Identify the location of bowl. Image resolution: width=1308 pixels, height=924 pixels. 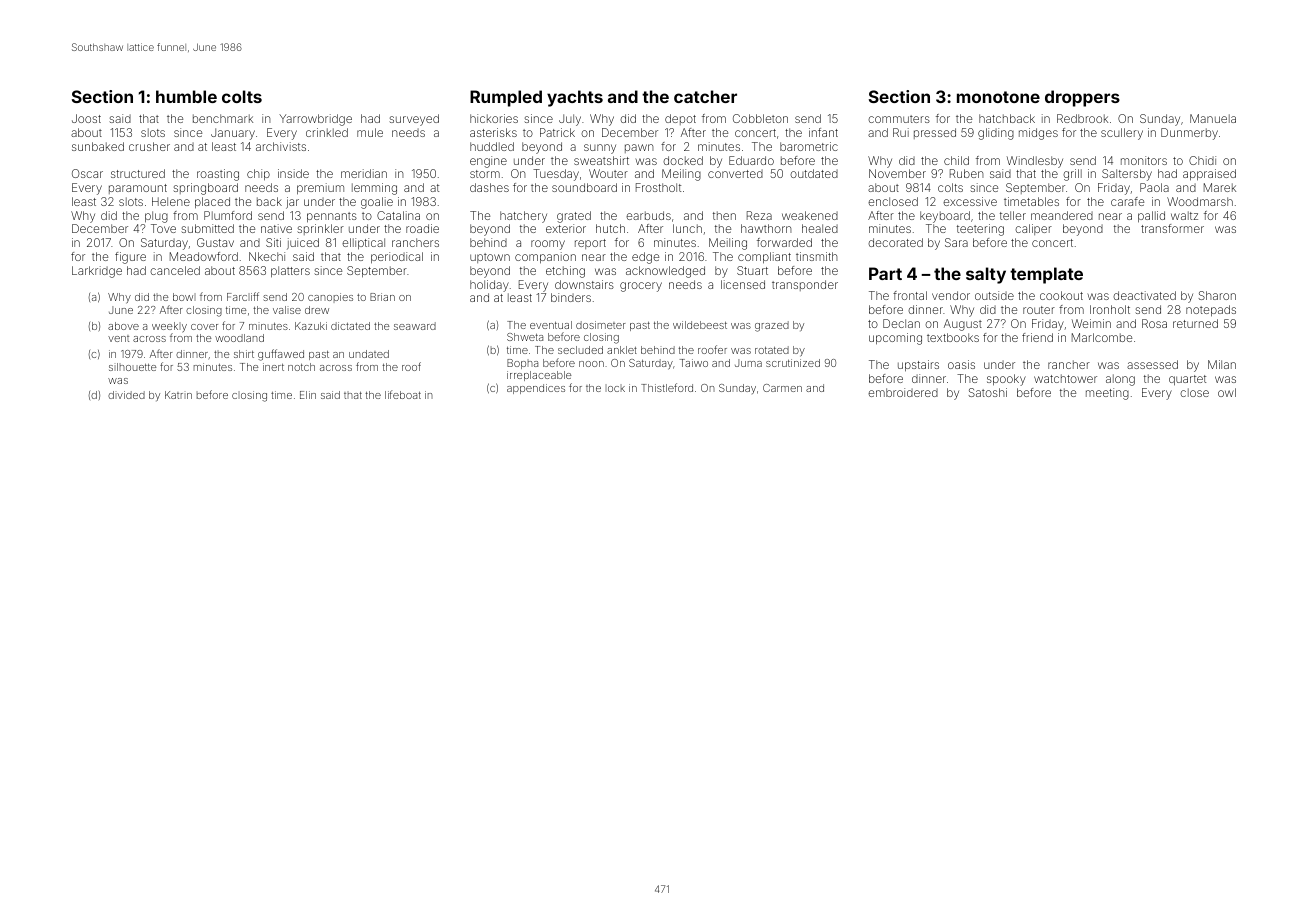
(184, 297).
